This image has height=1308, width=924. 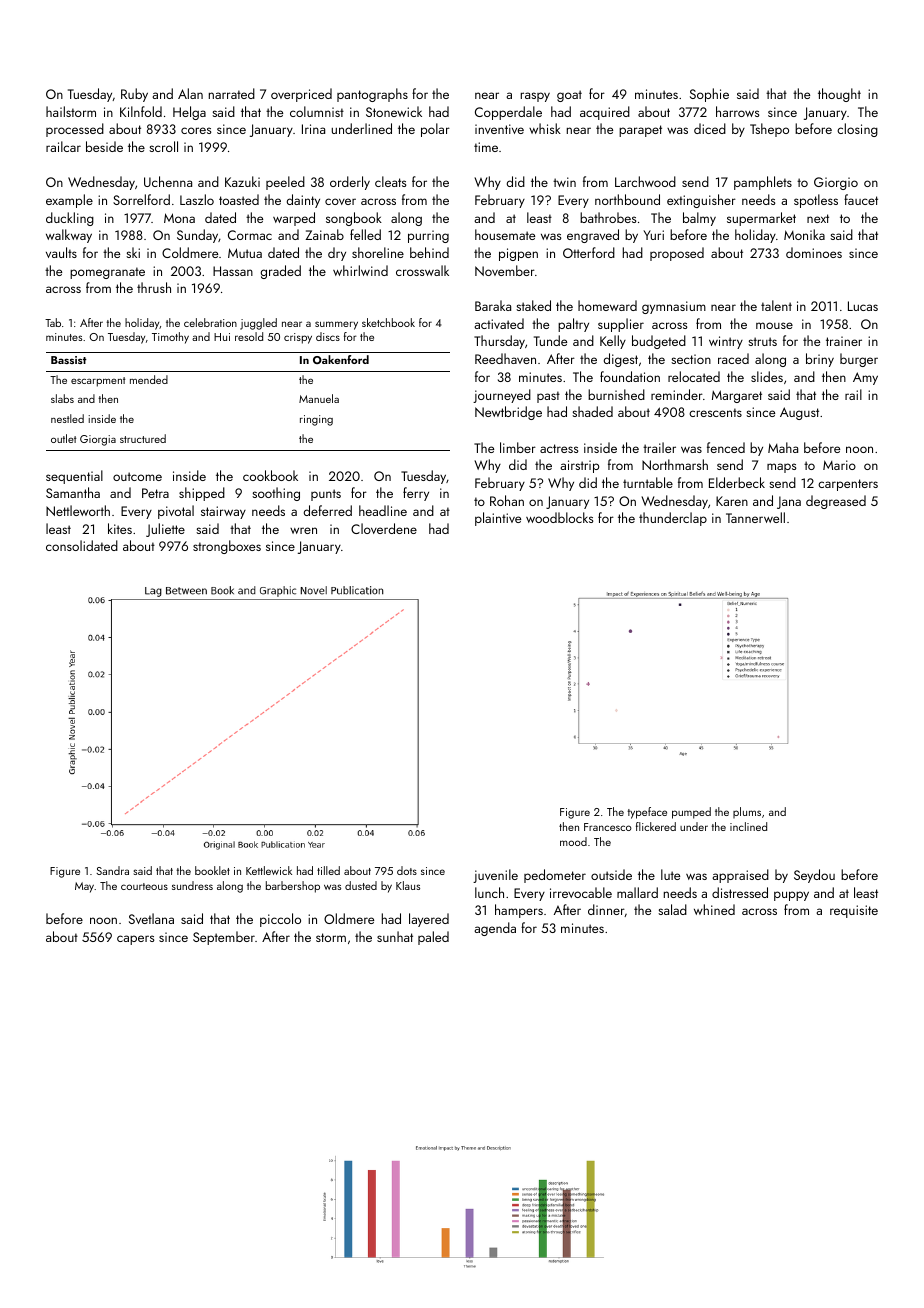 I want to click on kites, so click(x=120, y=528).
